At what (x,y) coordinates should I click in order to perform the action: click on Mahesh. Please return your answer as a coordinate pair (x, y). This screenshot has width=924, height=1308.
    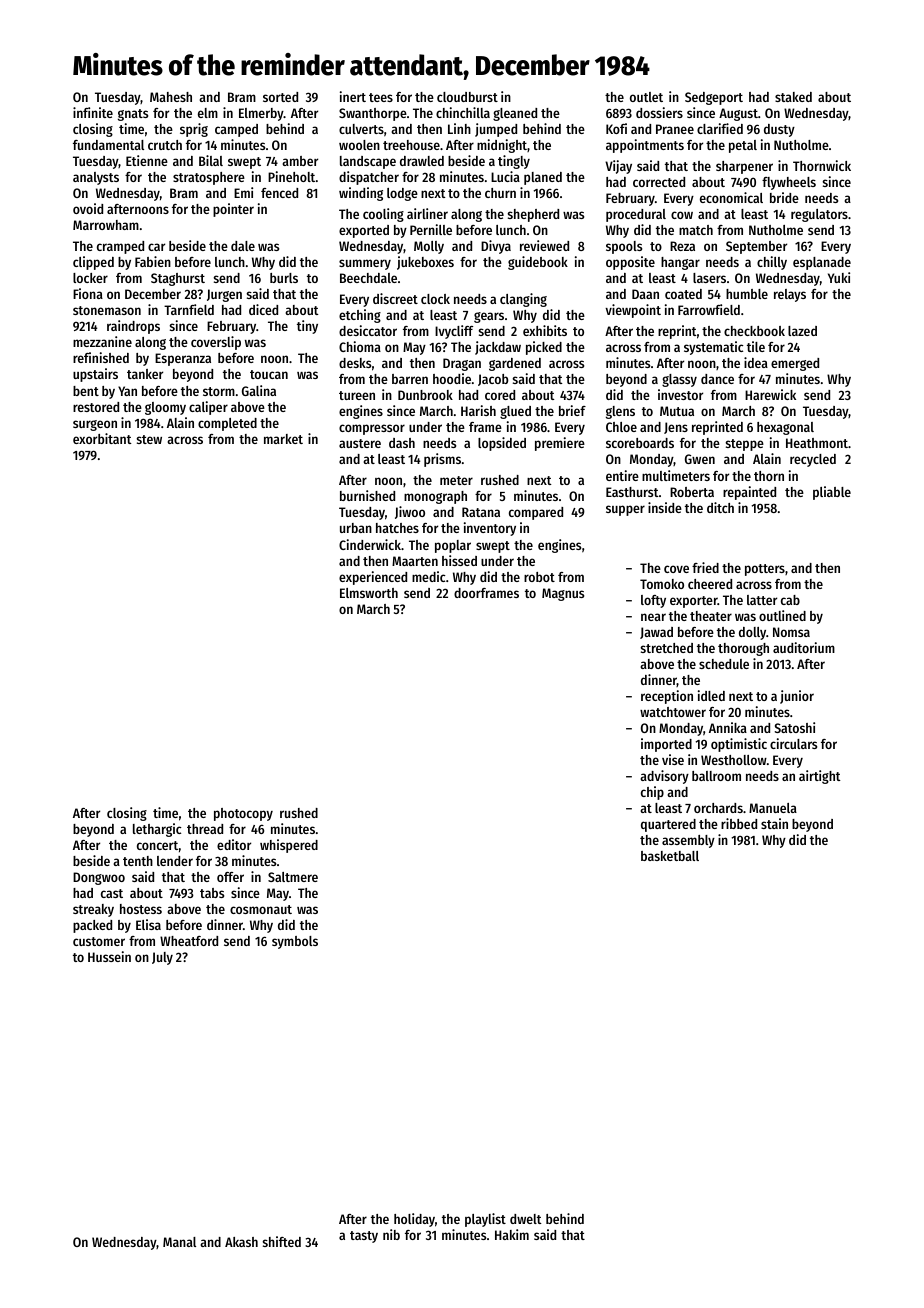
    Looking at the image, I should click on (171, 97).
